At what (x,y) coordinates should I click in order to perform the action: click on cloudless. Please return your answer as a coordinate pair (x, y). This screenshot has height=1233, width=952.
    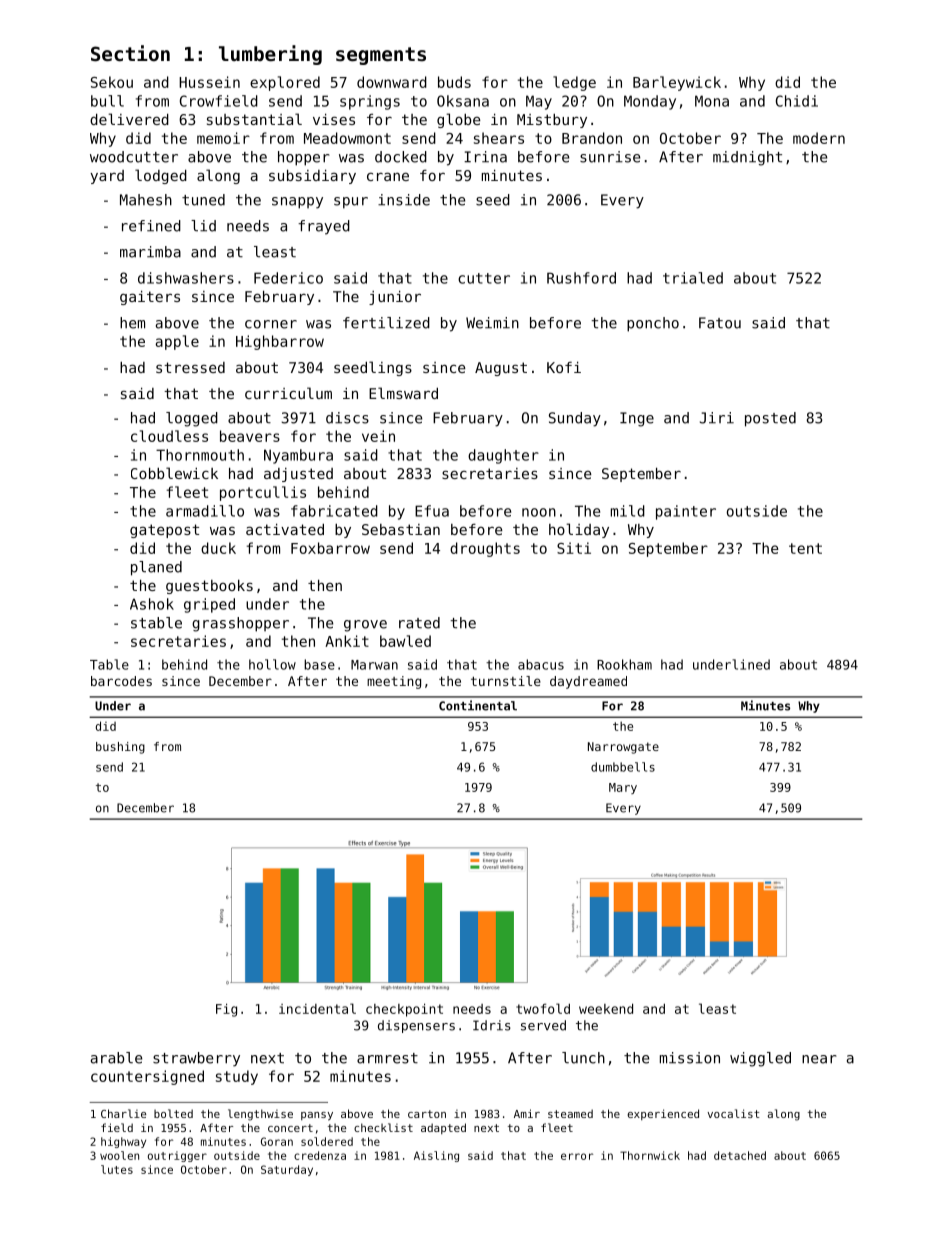
    Looking at the image, I should click on (169, 436).
